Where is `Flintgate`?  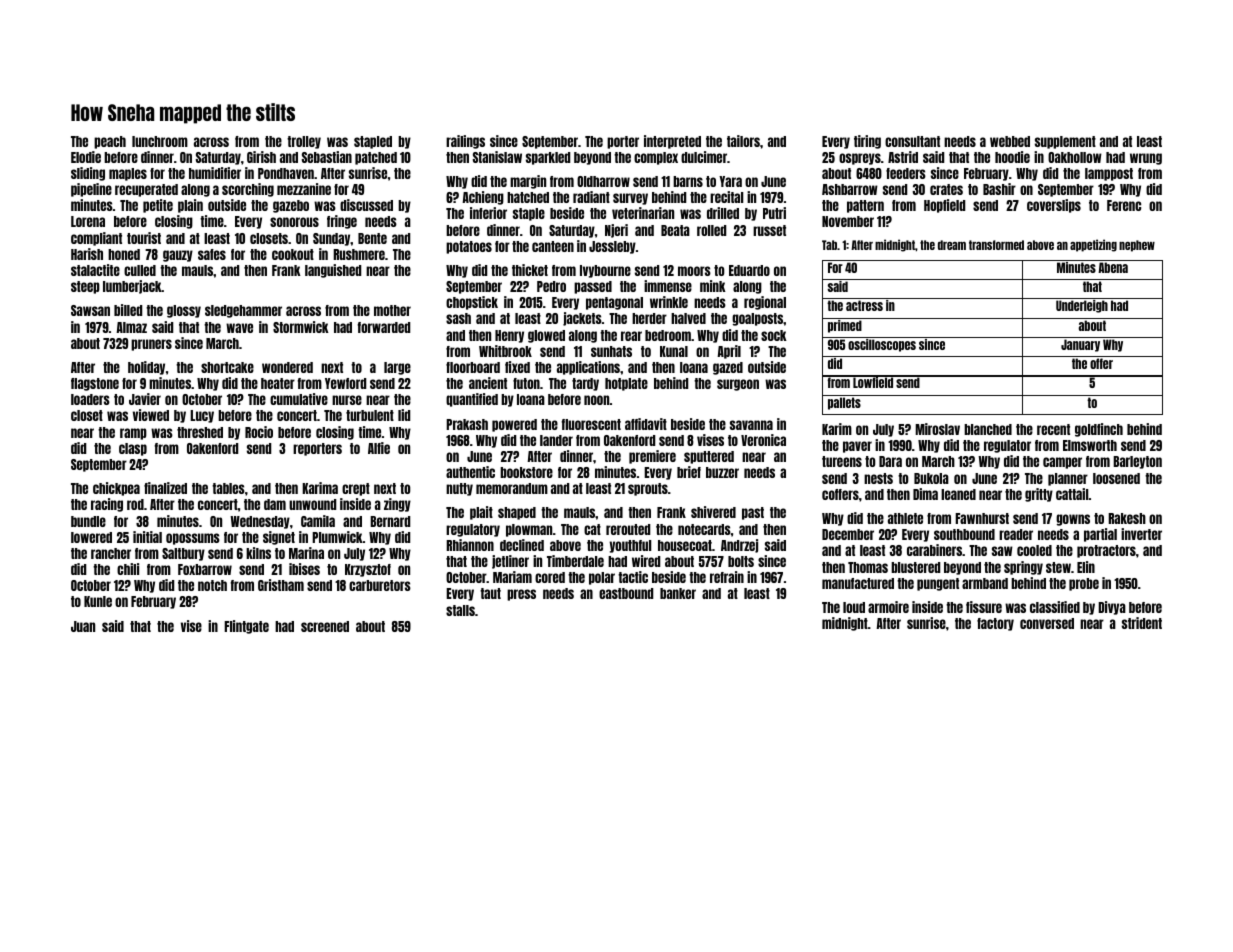
Flintgate is located at coordinates (246, 627).
